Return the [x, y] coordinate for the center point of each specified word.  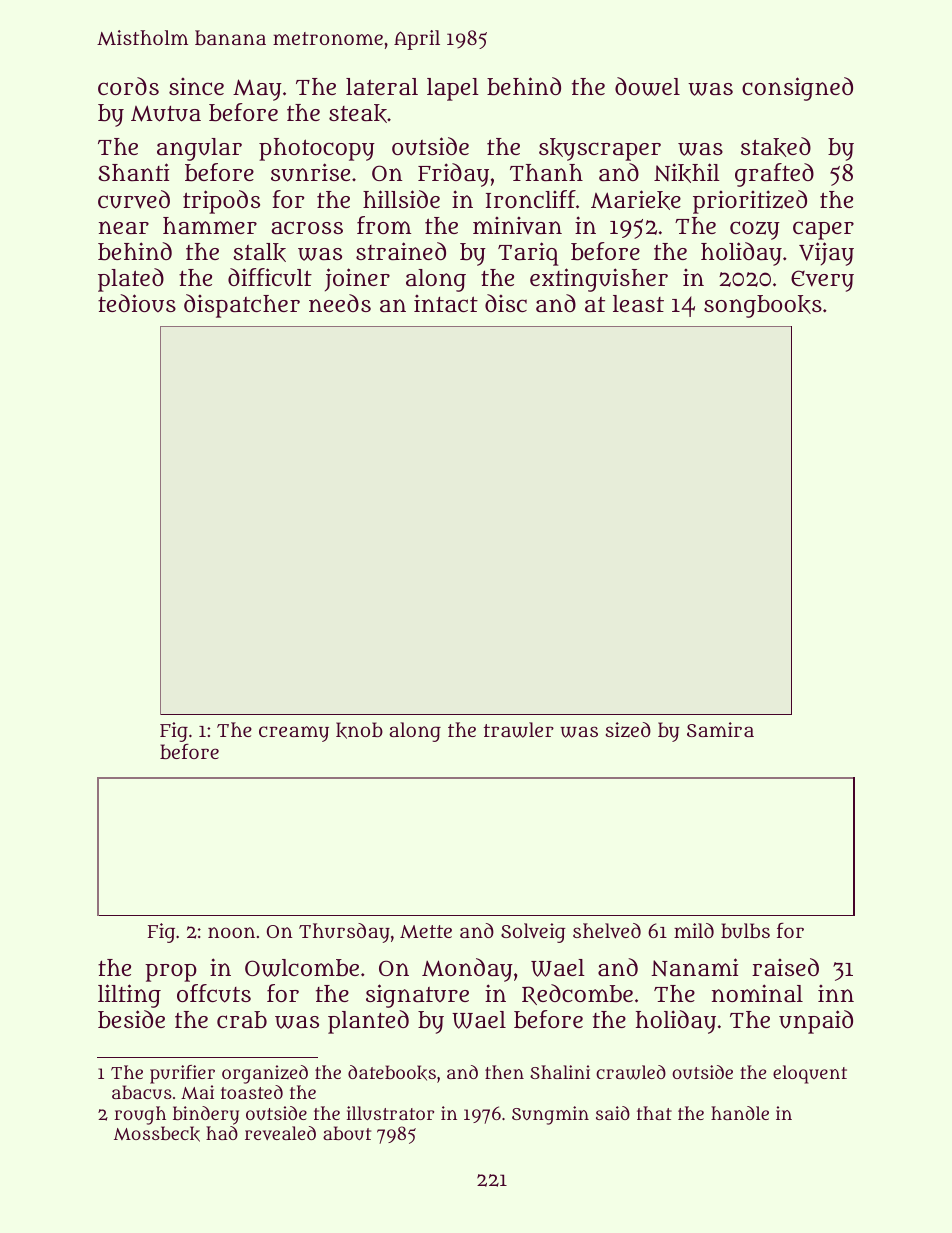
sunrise [310, 172]
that [654, 1113]
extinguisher [599, 280]
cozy [755, 230]
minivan [517, 225]
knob [359, 730]
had [222, 1133]
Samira [720, 729]
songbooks [763, 306]
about [347, 1133]
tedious [137, 303]
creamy [294, 734]
